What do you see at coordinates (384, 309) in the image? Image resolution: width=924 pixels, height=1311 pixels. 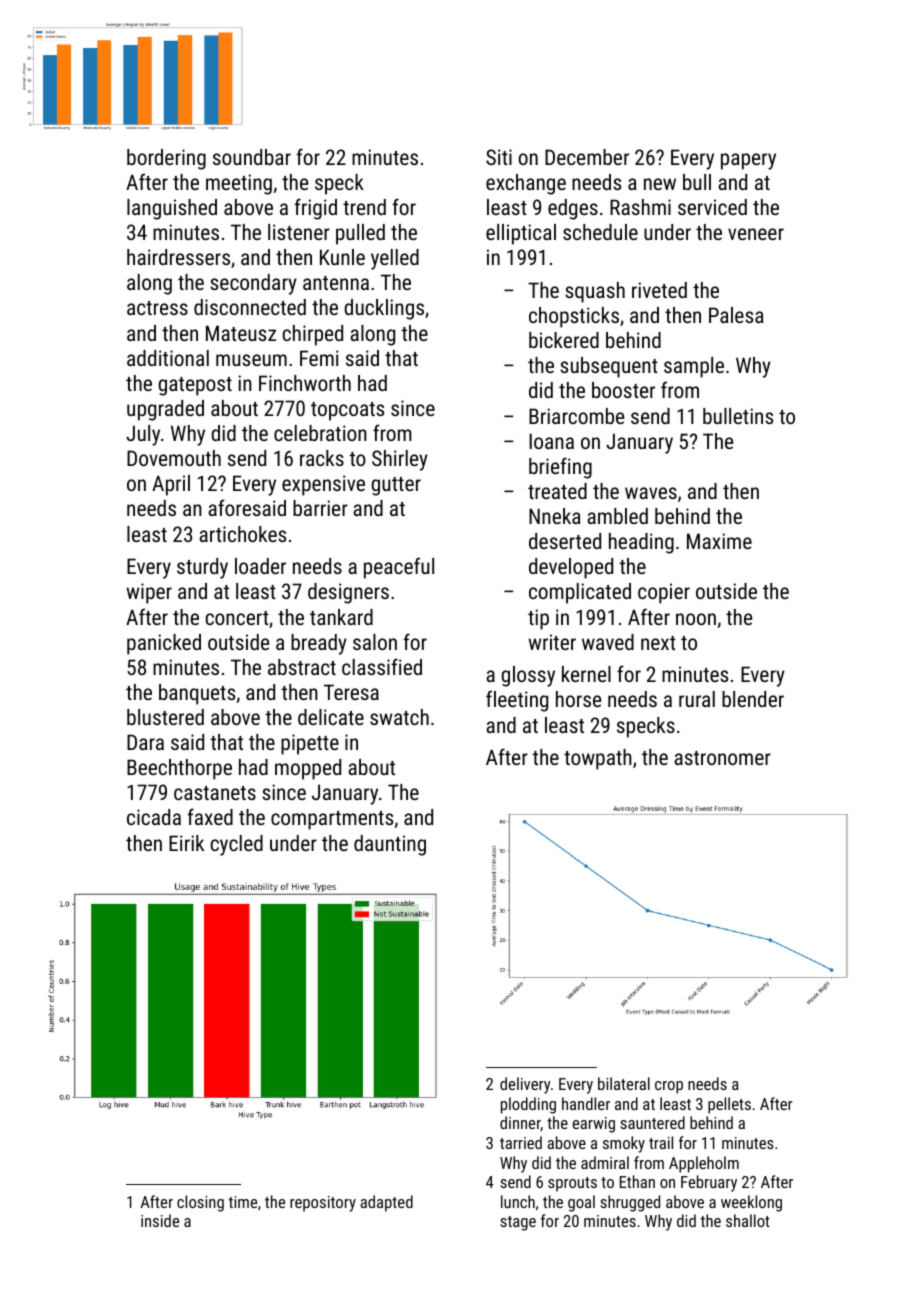 I see `ducklings` at bounding box center [384, 309].
